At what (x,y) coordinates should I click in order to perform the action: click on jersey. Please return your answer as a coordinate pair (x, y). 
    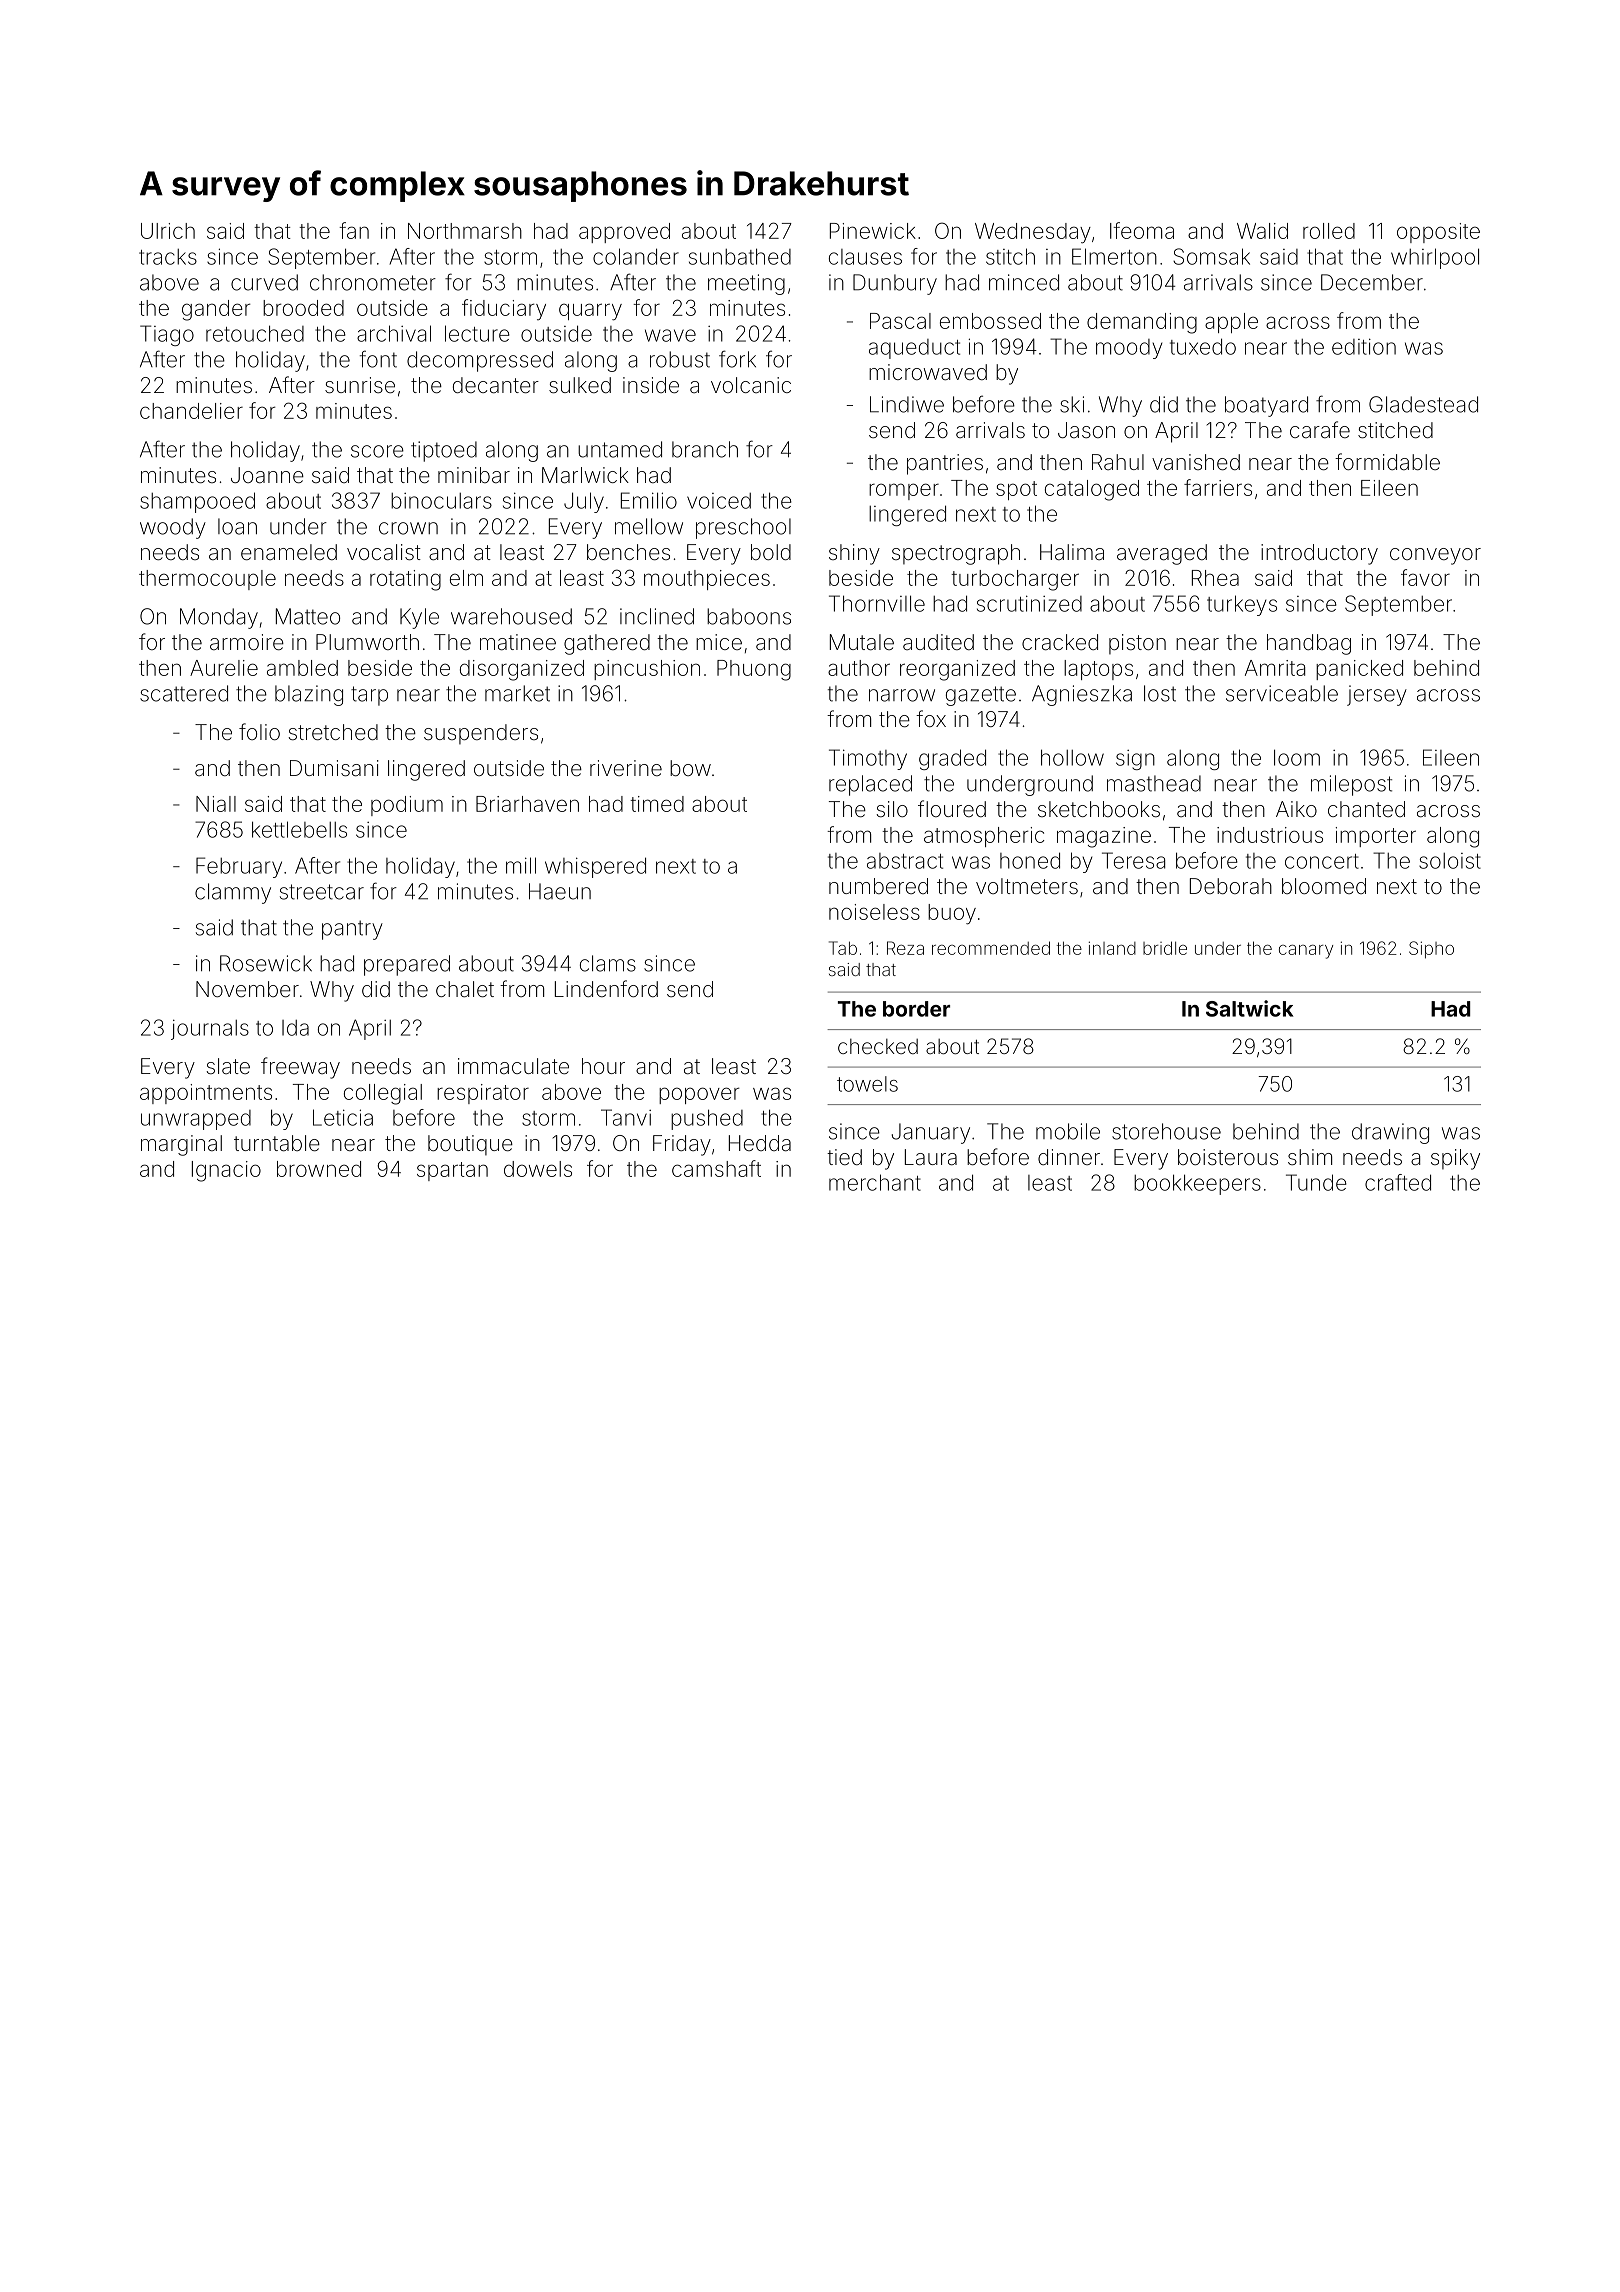
    Looking at the image, I should click on (1377, 695).
